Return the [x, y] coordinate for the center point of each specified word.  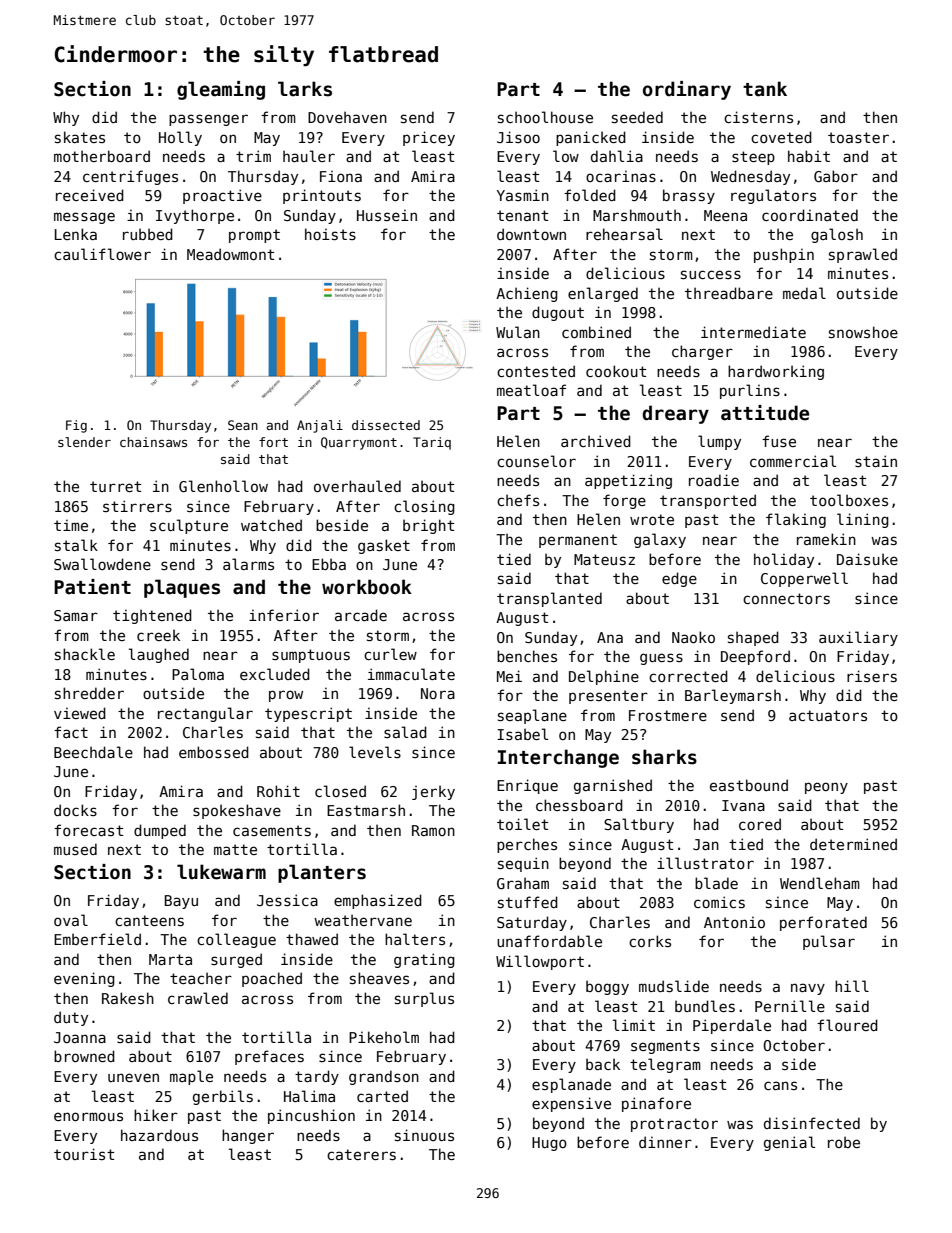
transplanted [549, 599]
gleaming [221, 90]
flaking [796, 520]
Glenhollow [223, 486]
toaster [858, 137]
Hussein [387, 215]
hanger [248, 1136]
